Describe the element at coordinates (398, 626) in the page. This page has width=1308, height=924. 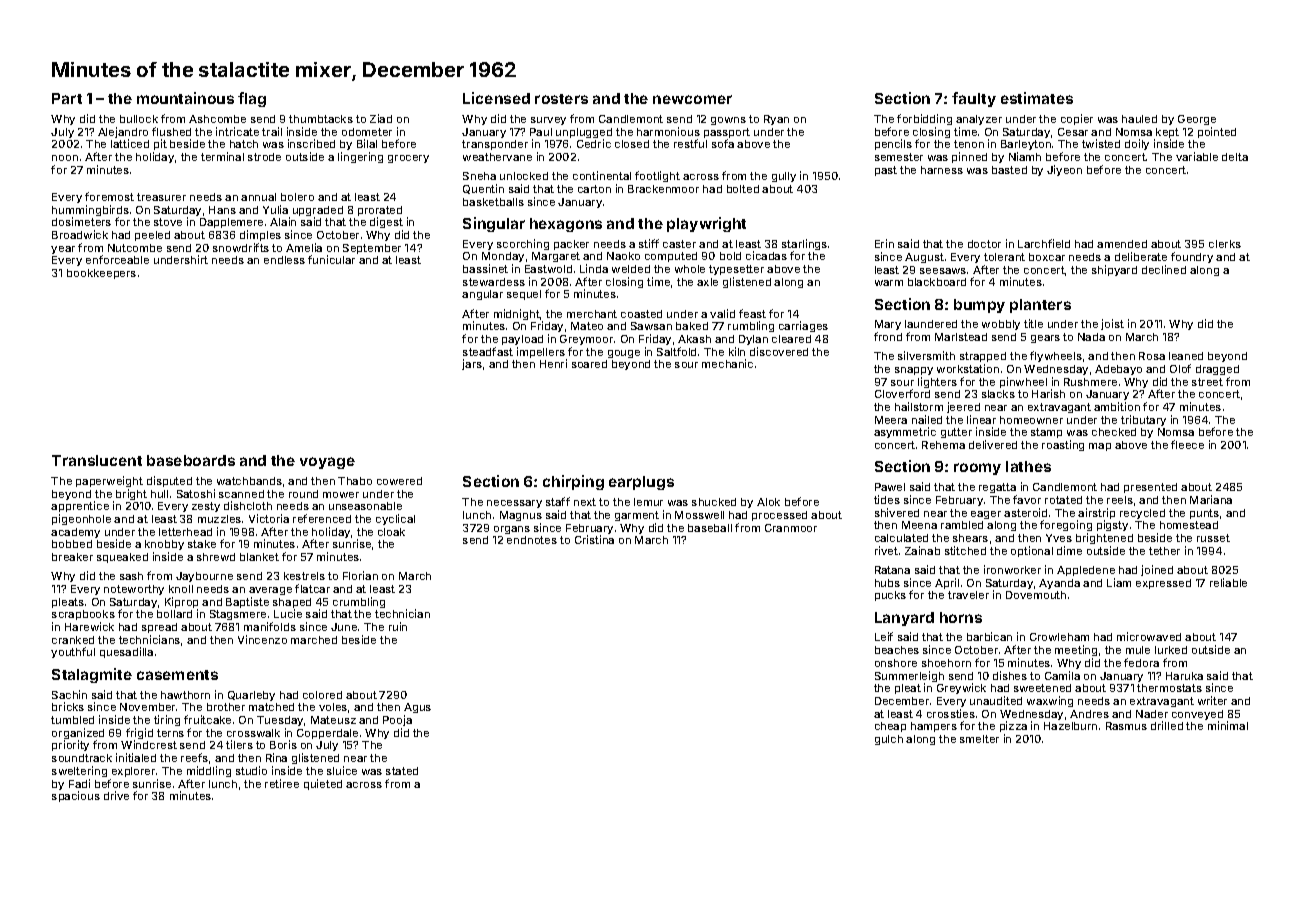
I see `ruin` at that location.
